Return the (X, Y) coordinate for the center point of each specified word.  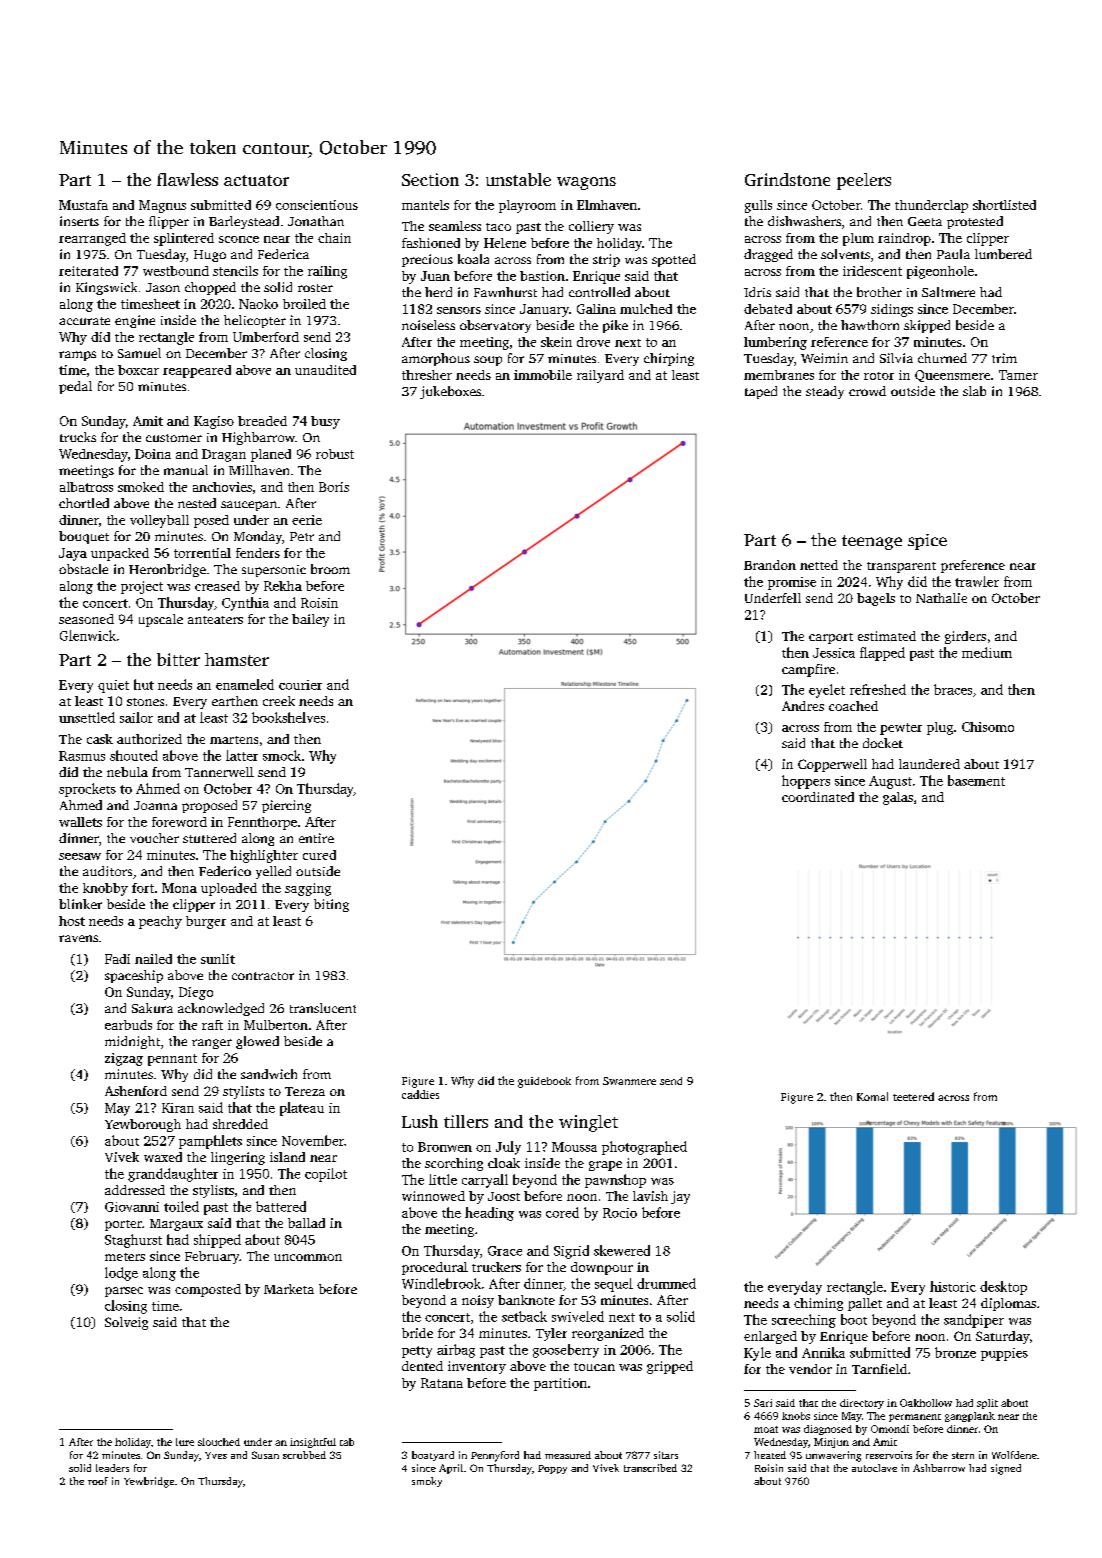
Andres (803, 706)
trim (1004, 358)
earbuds (128, 1025)
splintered (184, 239)
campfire (808, 670)
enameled (245, 684)
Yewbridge (149, 1482)
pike (615, 326)
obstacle (83, 569)
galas (898, 798)
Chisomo (988, 727)
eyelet (827, 691)
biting (331, 905)
